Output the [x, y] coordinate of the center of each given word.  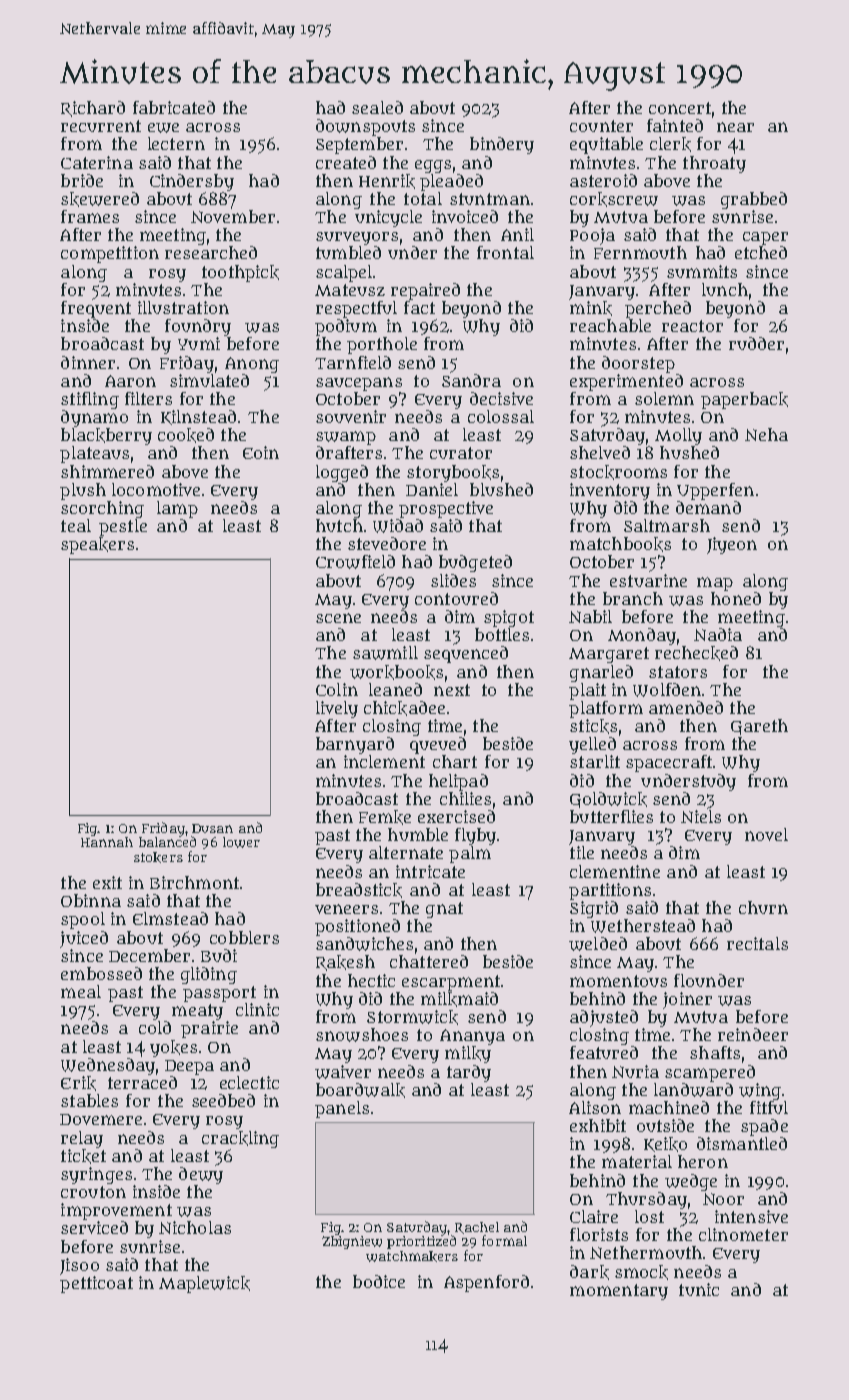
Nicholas [195, 1227]
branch [633, 598]
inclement [384, 761]
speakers [97, 545]
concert [680, 108]
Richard [93, 109]
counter [601, 126]
